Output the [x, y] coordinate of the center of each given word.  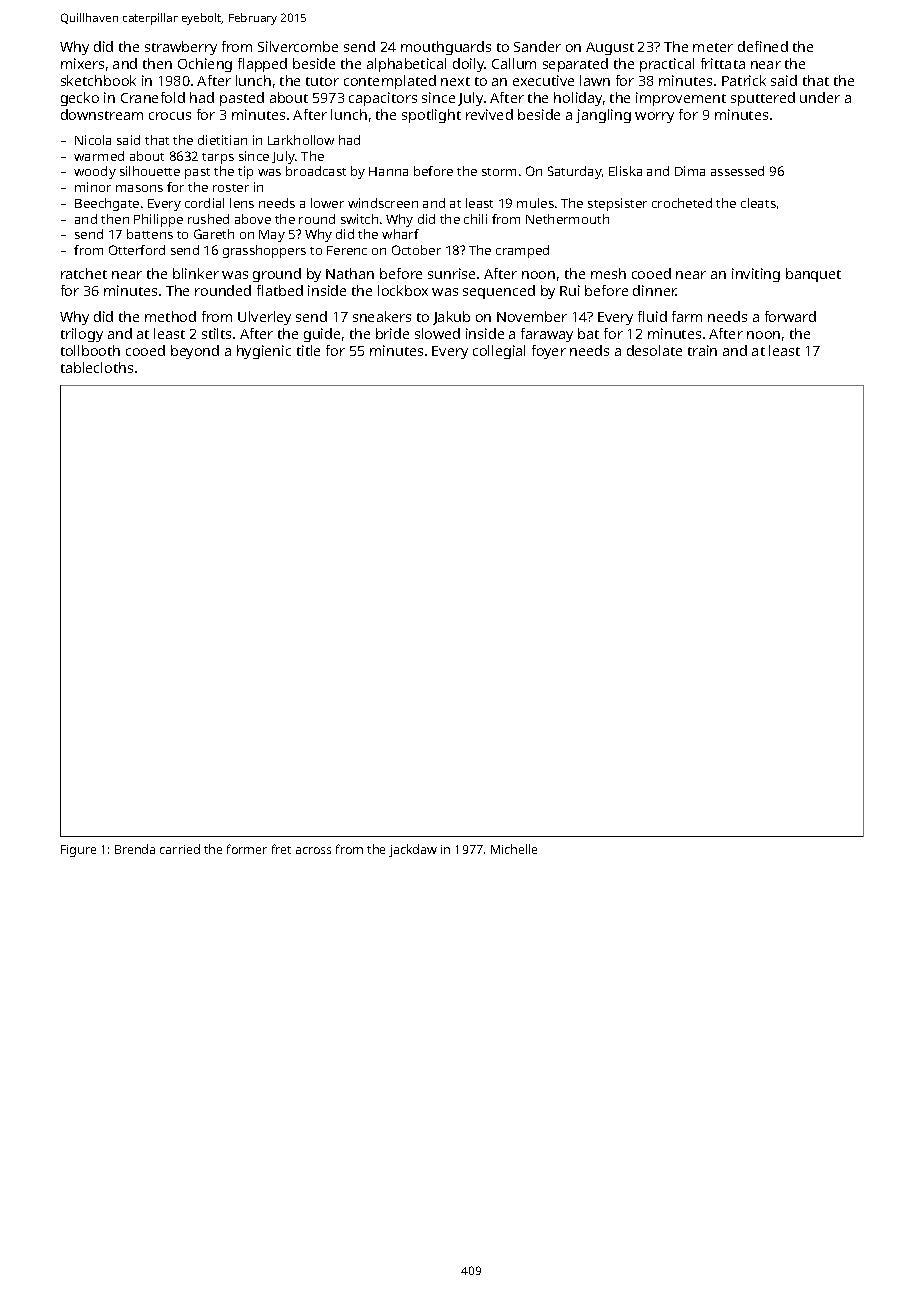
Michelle [514, 849]
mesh [608, 273]
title [308, 350]
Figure [78, 851]
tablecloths [97, 367]
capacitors [383, 99]
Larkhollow [301, 140]
